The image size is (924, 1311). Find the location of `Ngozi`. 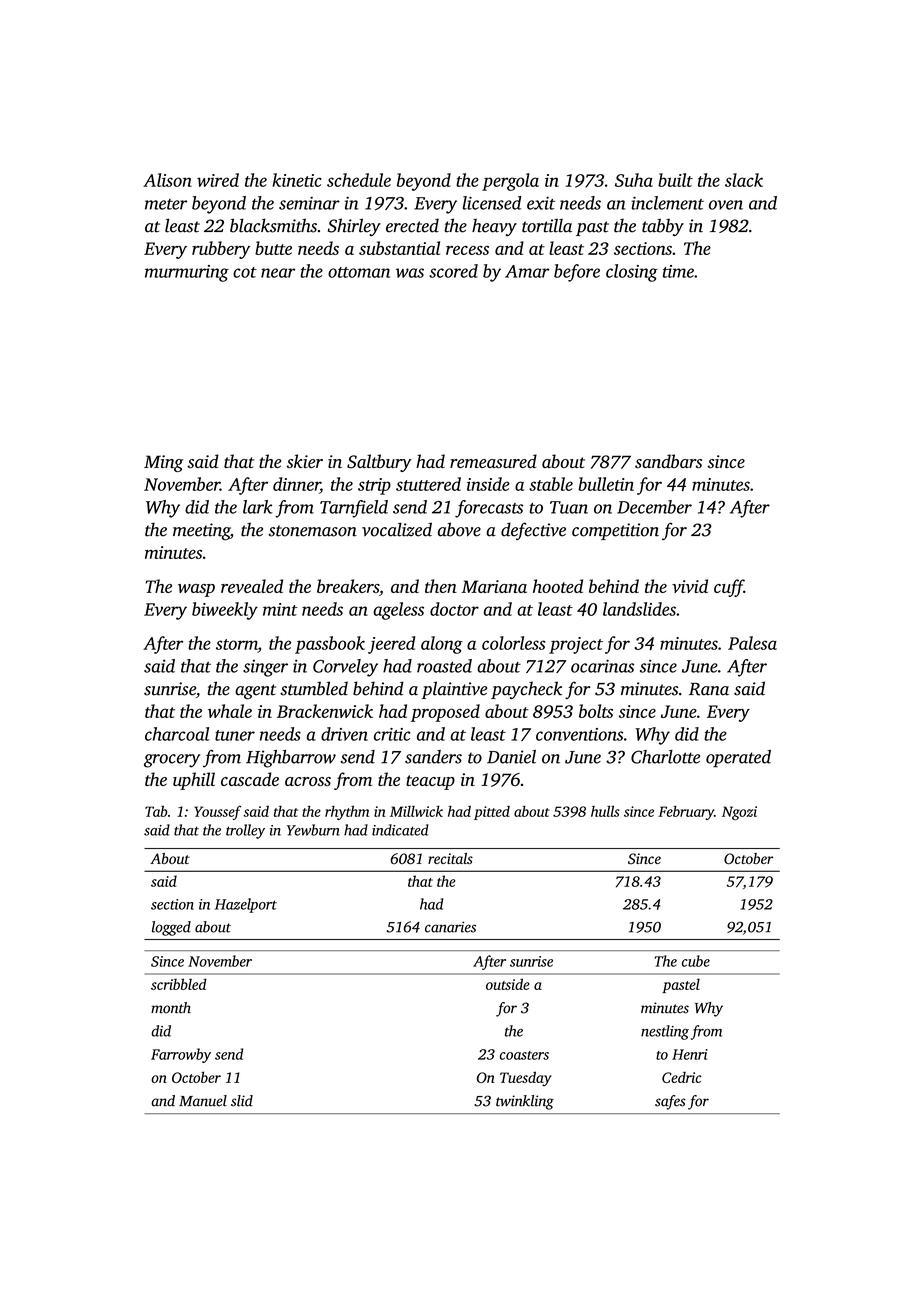

Ngozi is located at coordinates (739, 813).
